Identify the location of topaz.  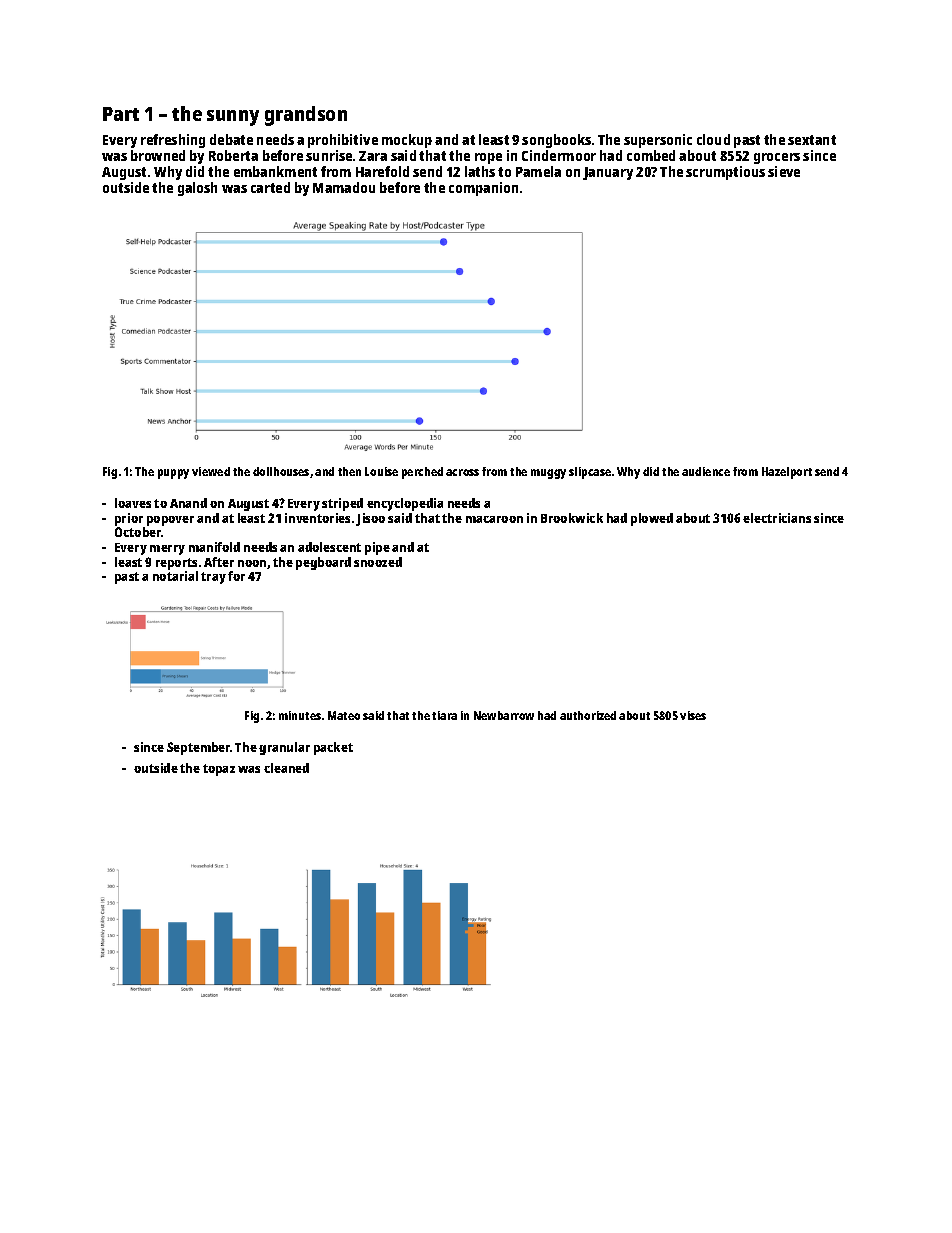
(219, 770).
